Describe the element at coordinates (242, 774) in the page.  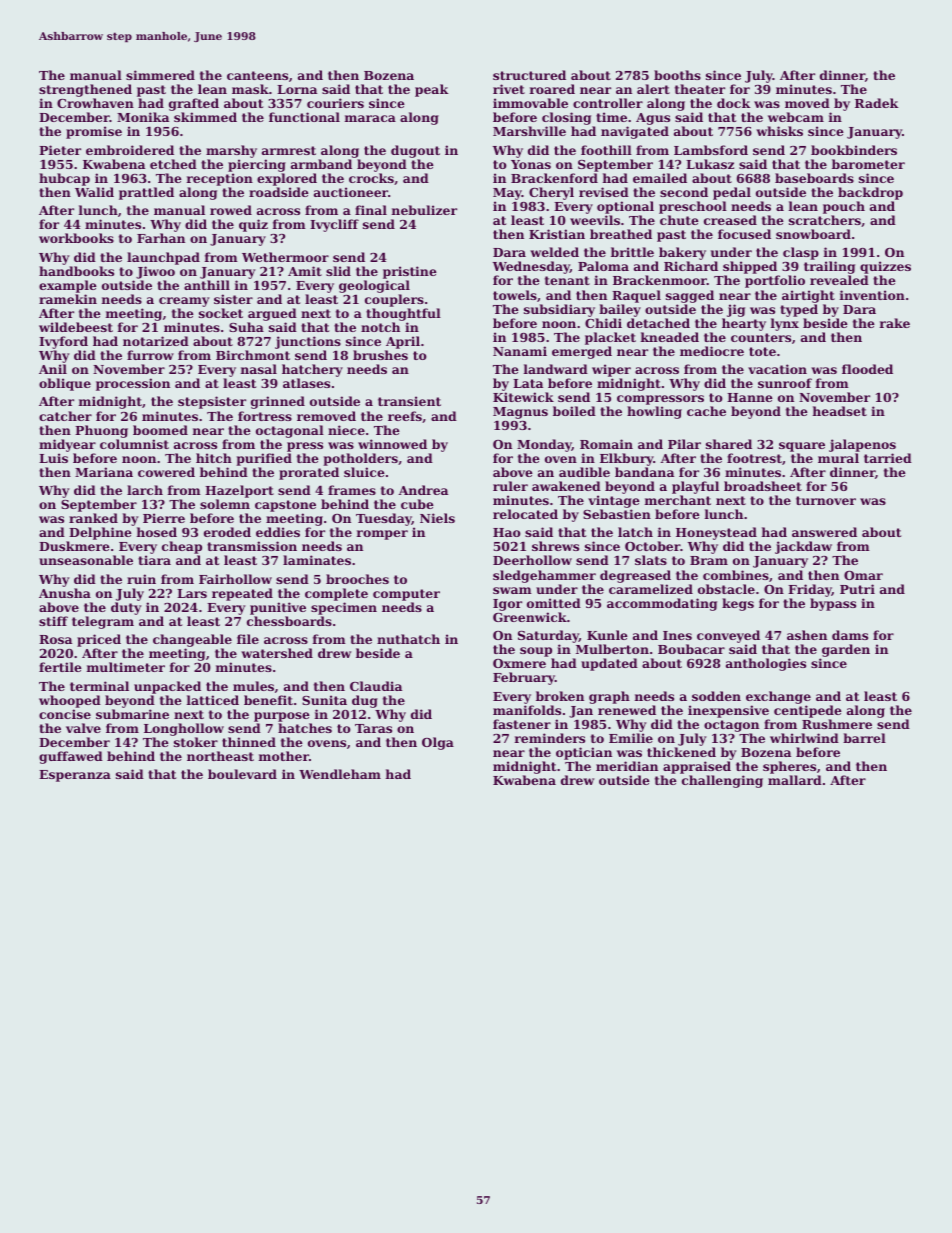
I see `boulevard` at that location.
